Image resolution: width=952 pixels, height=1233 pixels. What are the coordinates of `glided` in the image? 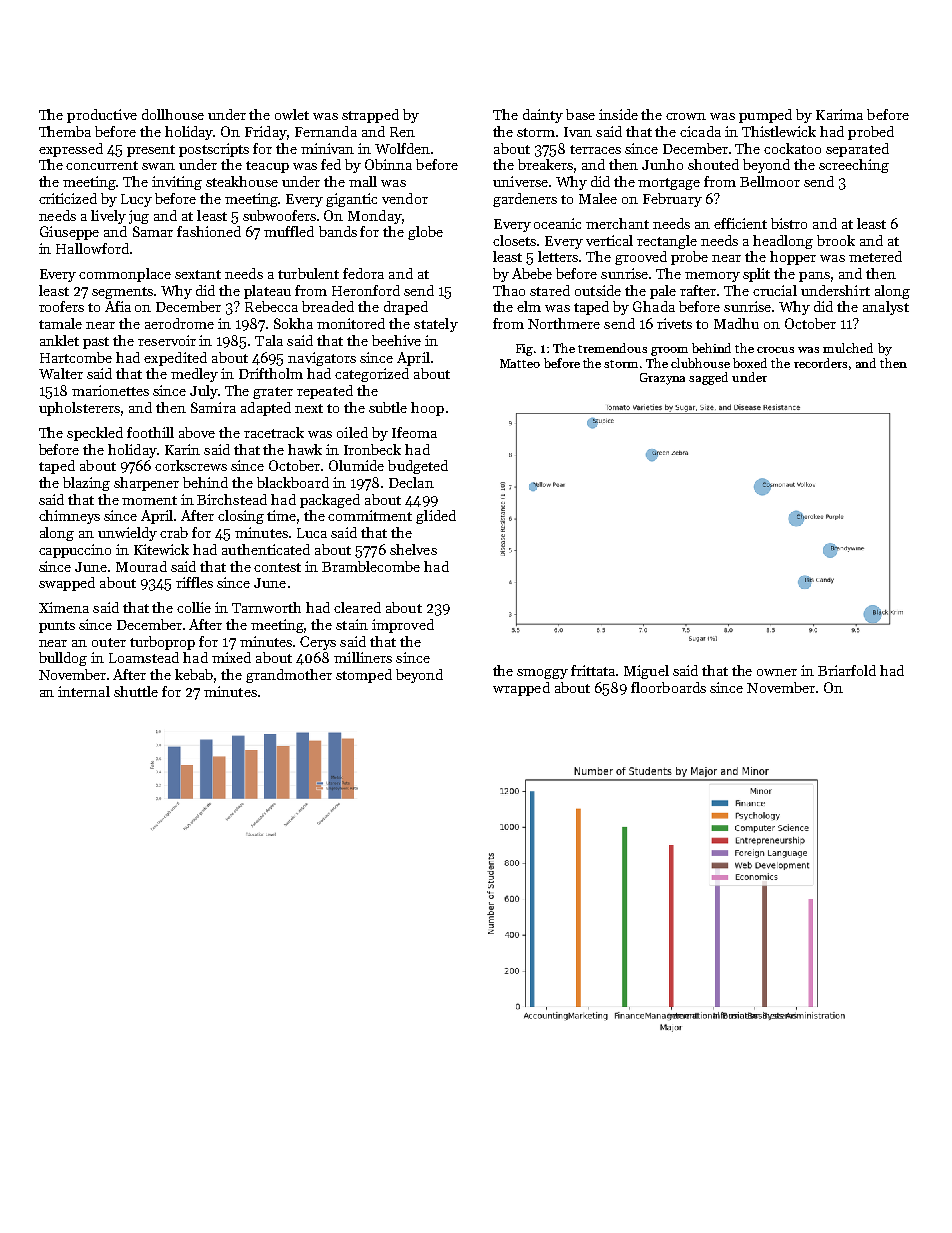 It's located at (436, 517).
